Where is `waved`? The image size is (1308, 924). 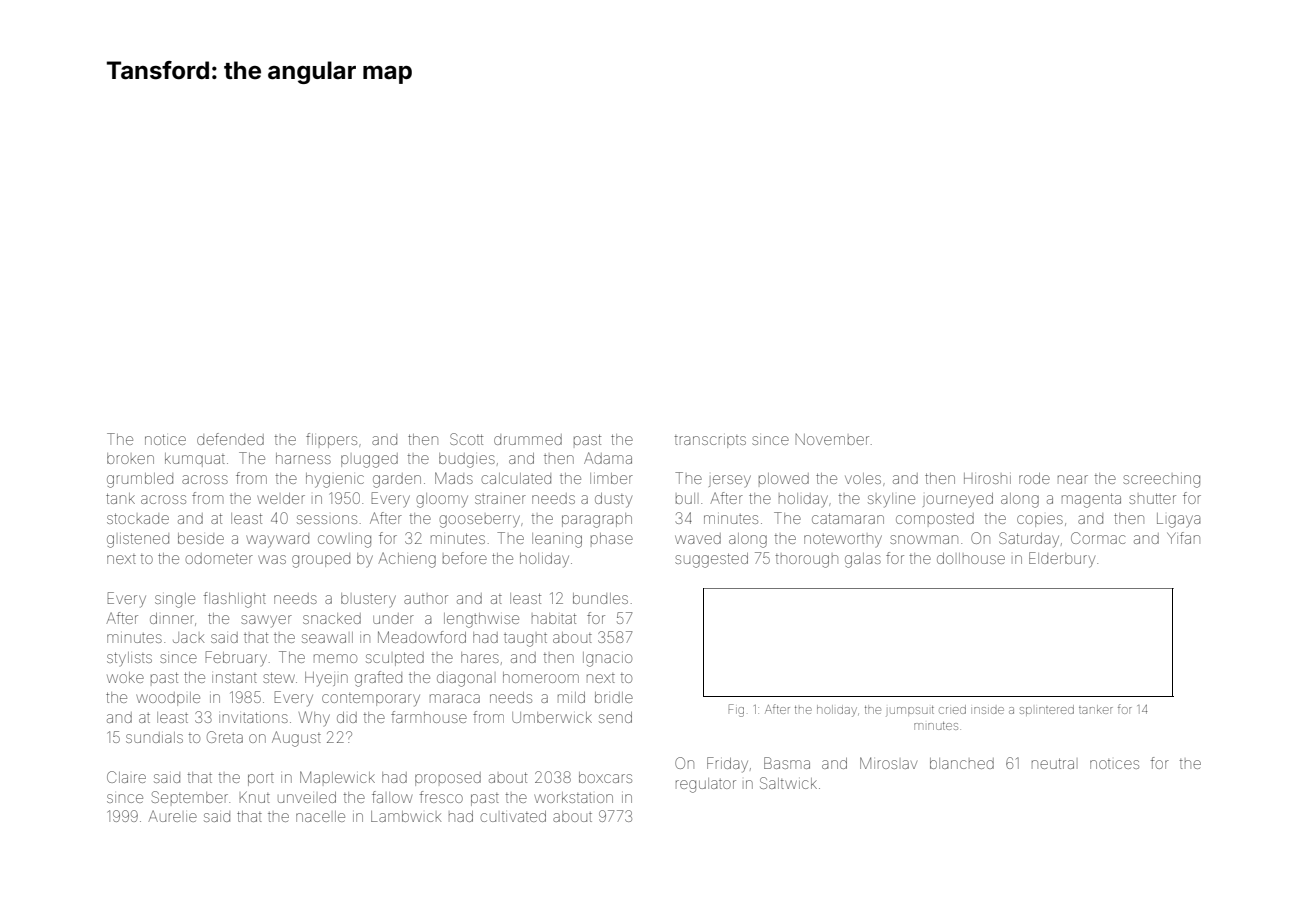 waved is located at coordinates (698, 538).
